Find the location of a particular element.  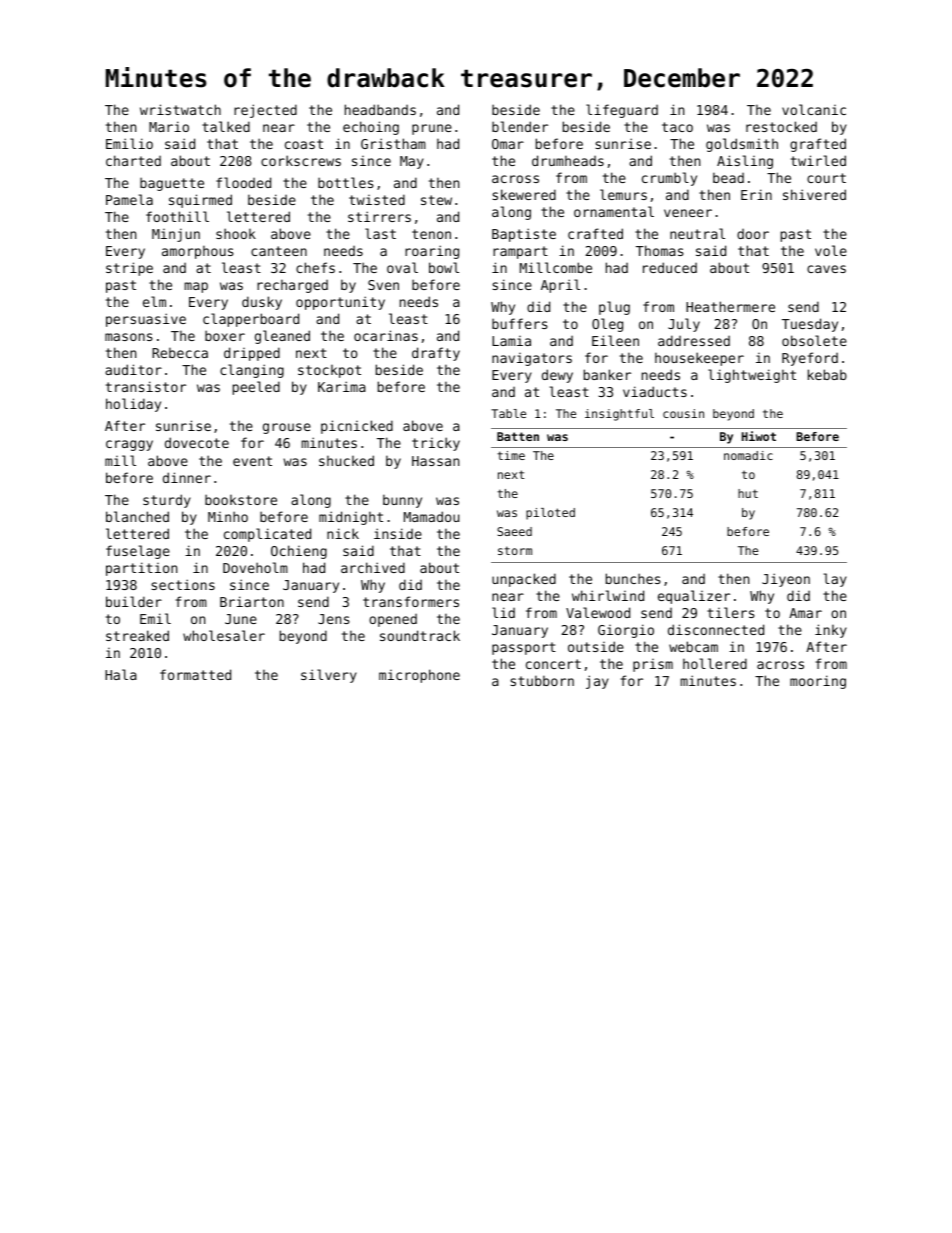

silvery is located at coordinates (329, 676).
